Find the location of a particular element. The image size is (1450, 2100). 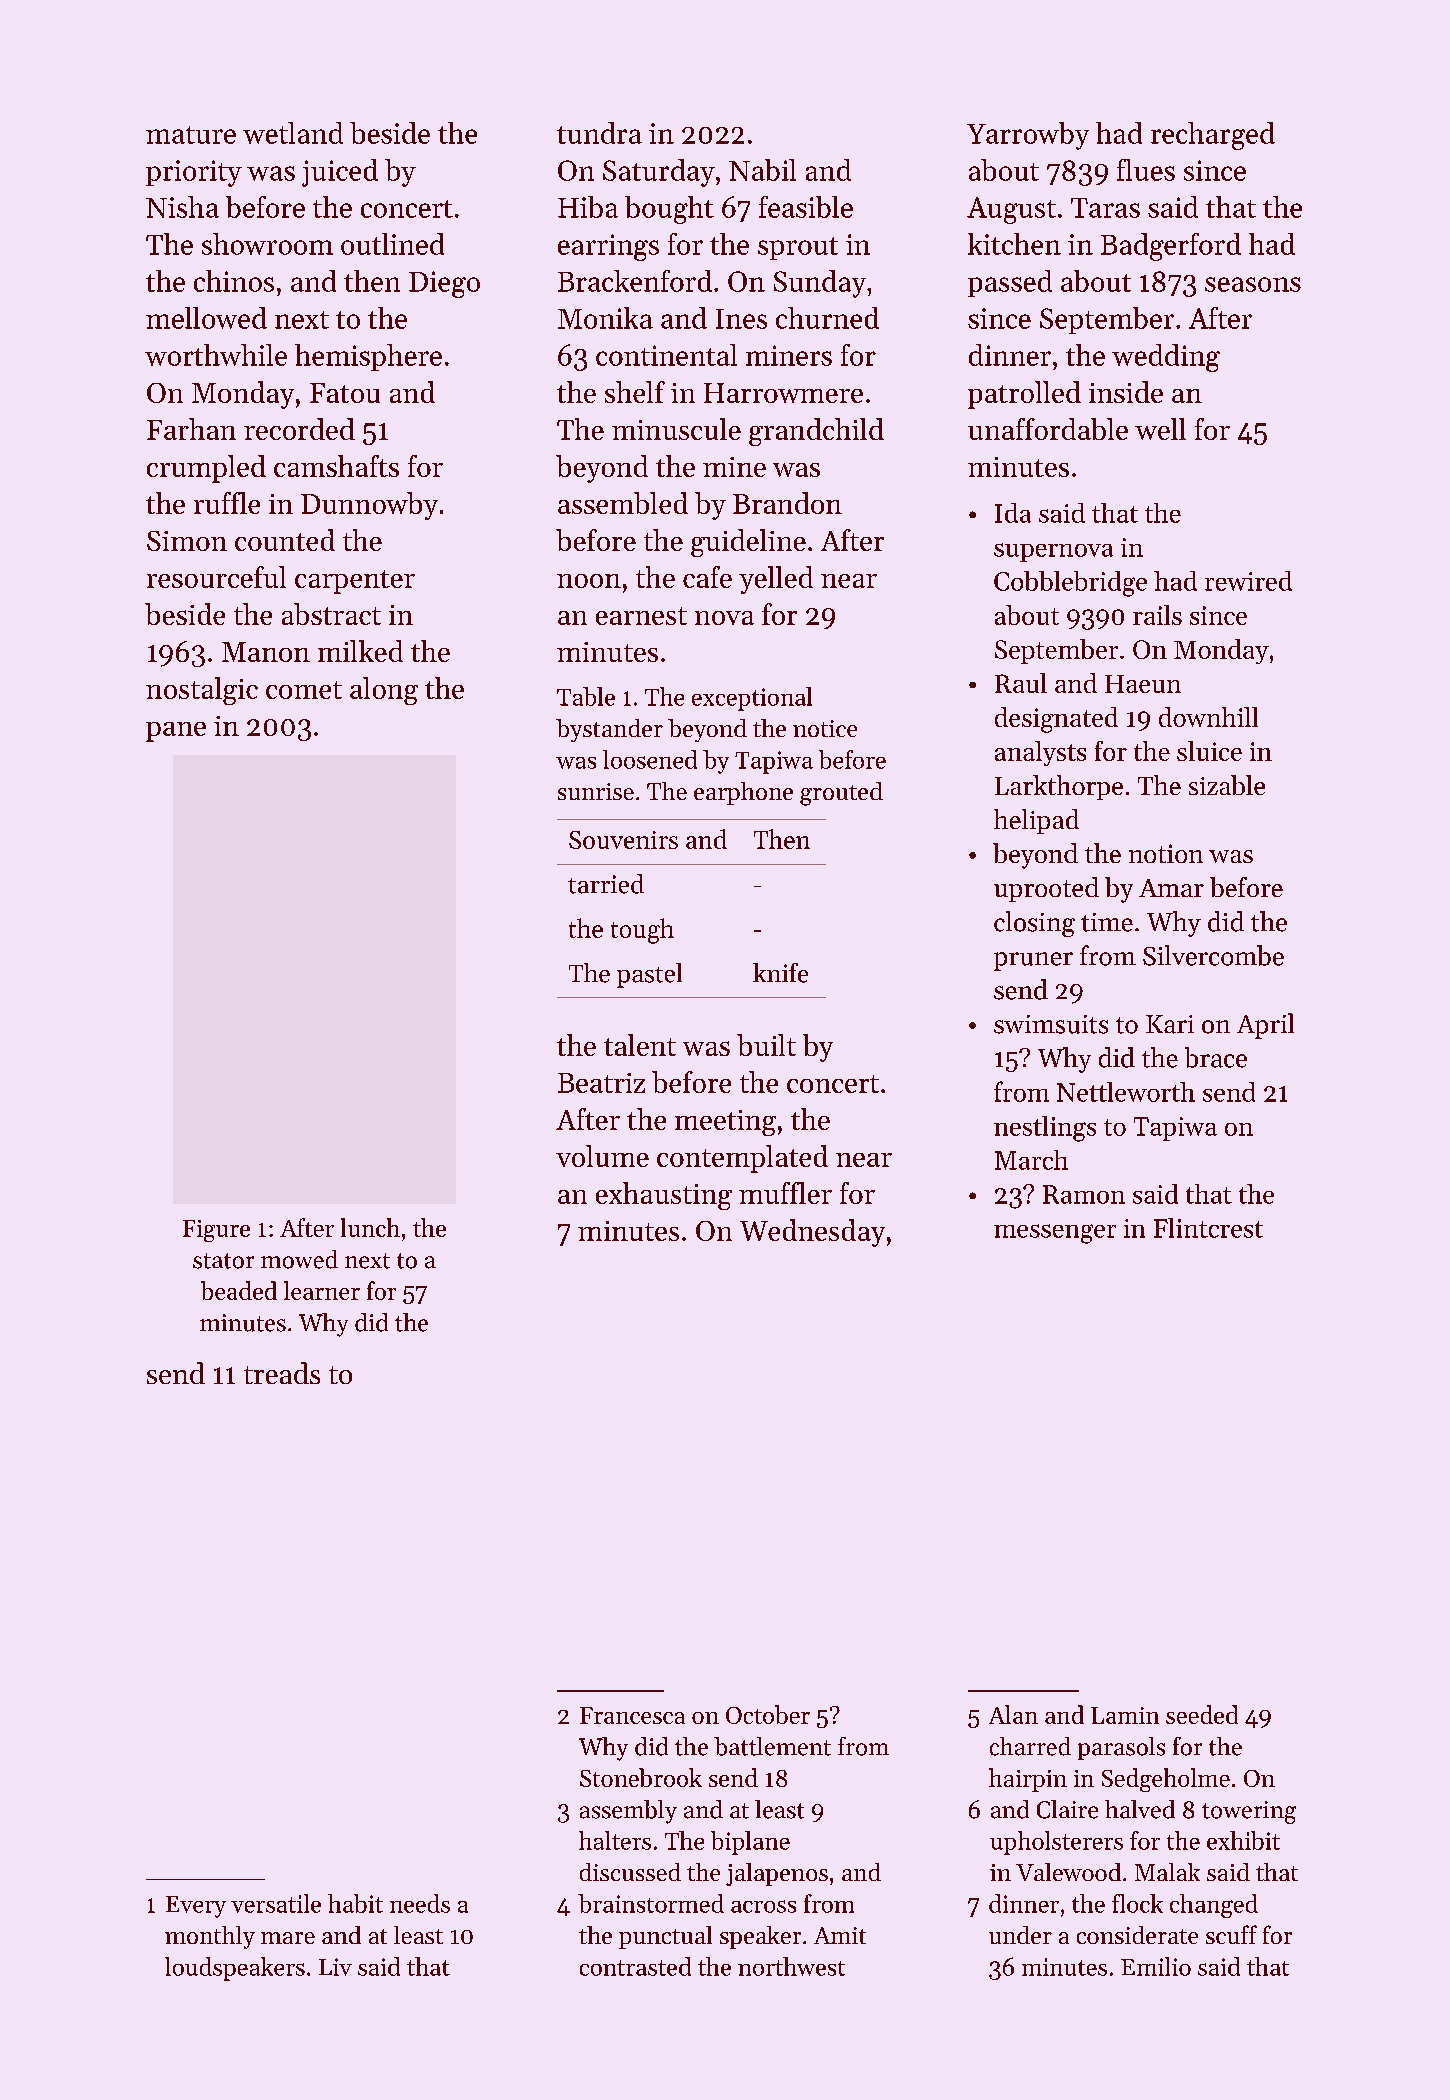

April is located at coordinates (1265, 1026).
